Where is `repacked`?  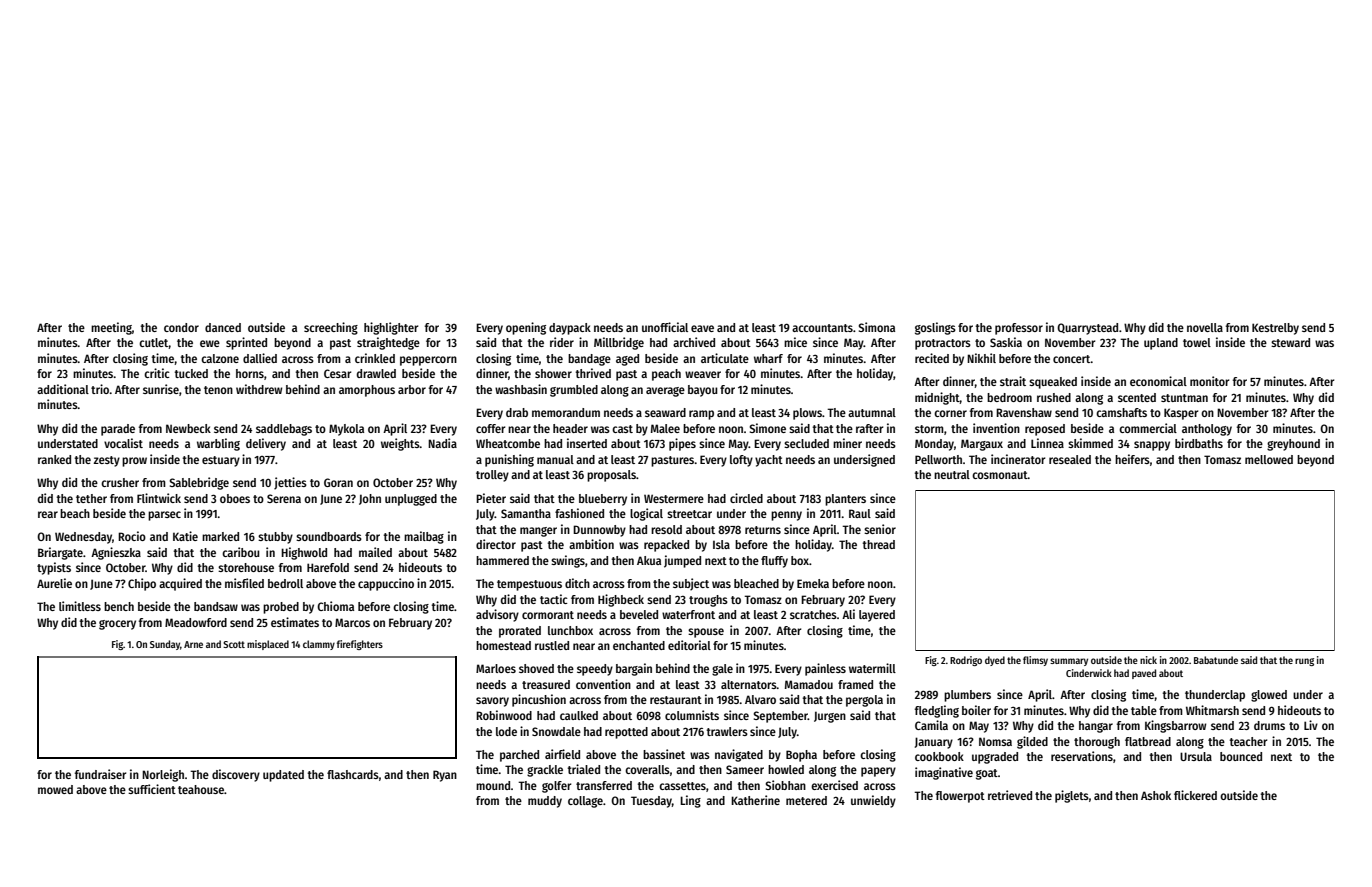
repacked is located at coordinates (666, 546).
